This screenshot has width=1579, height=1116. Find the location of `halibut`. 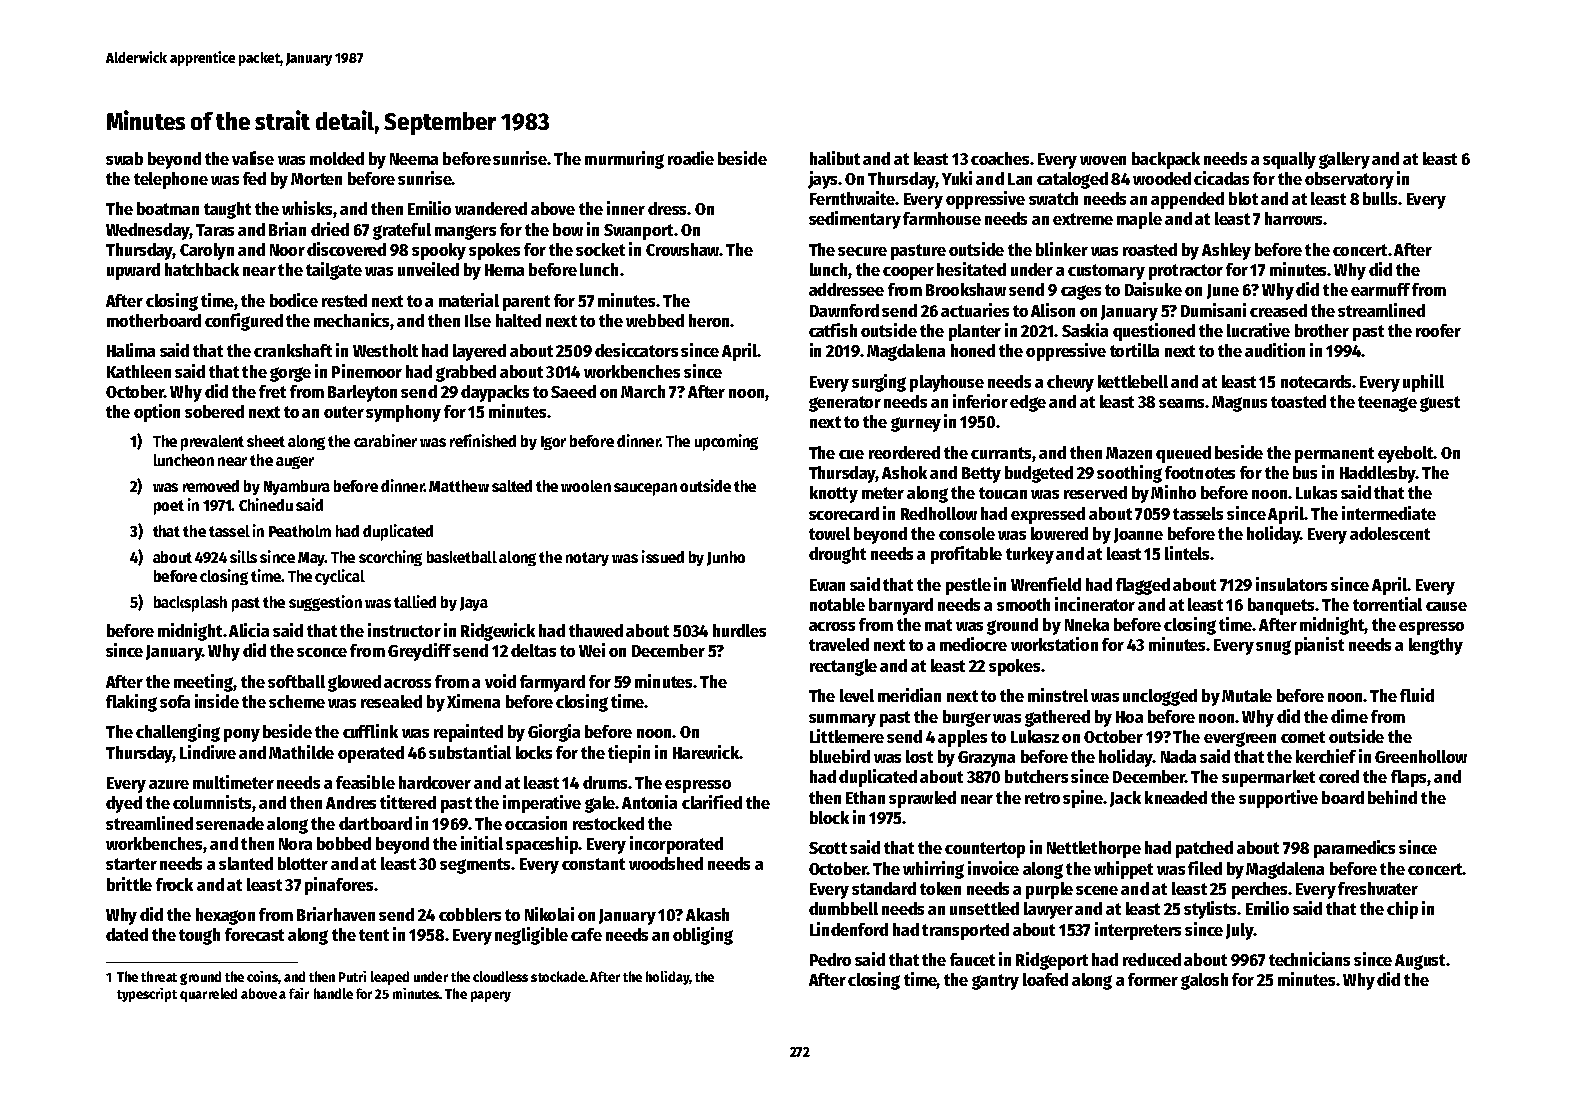

halibut is located at coordinates (835, 158).
